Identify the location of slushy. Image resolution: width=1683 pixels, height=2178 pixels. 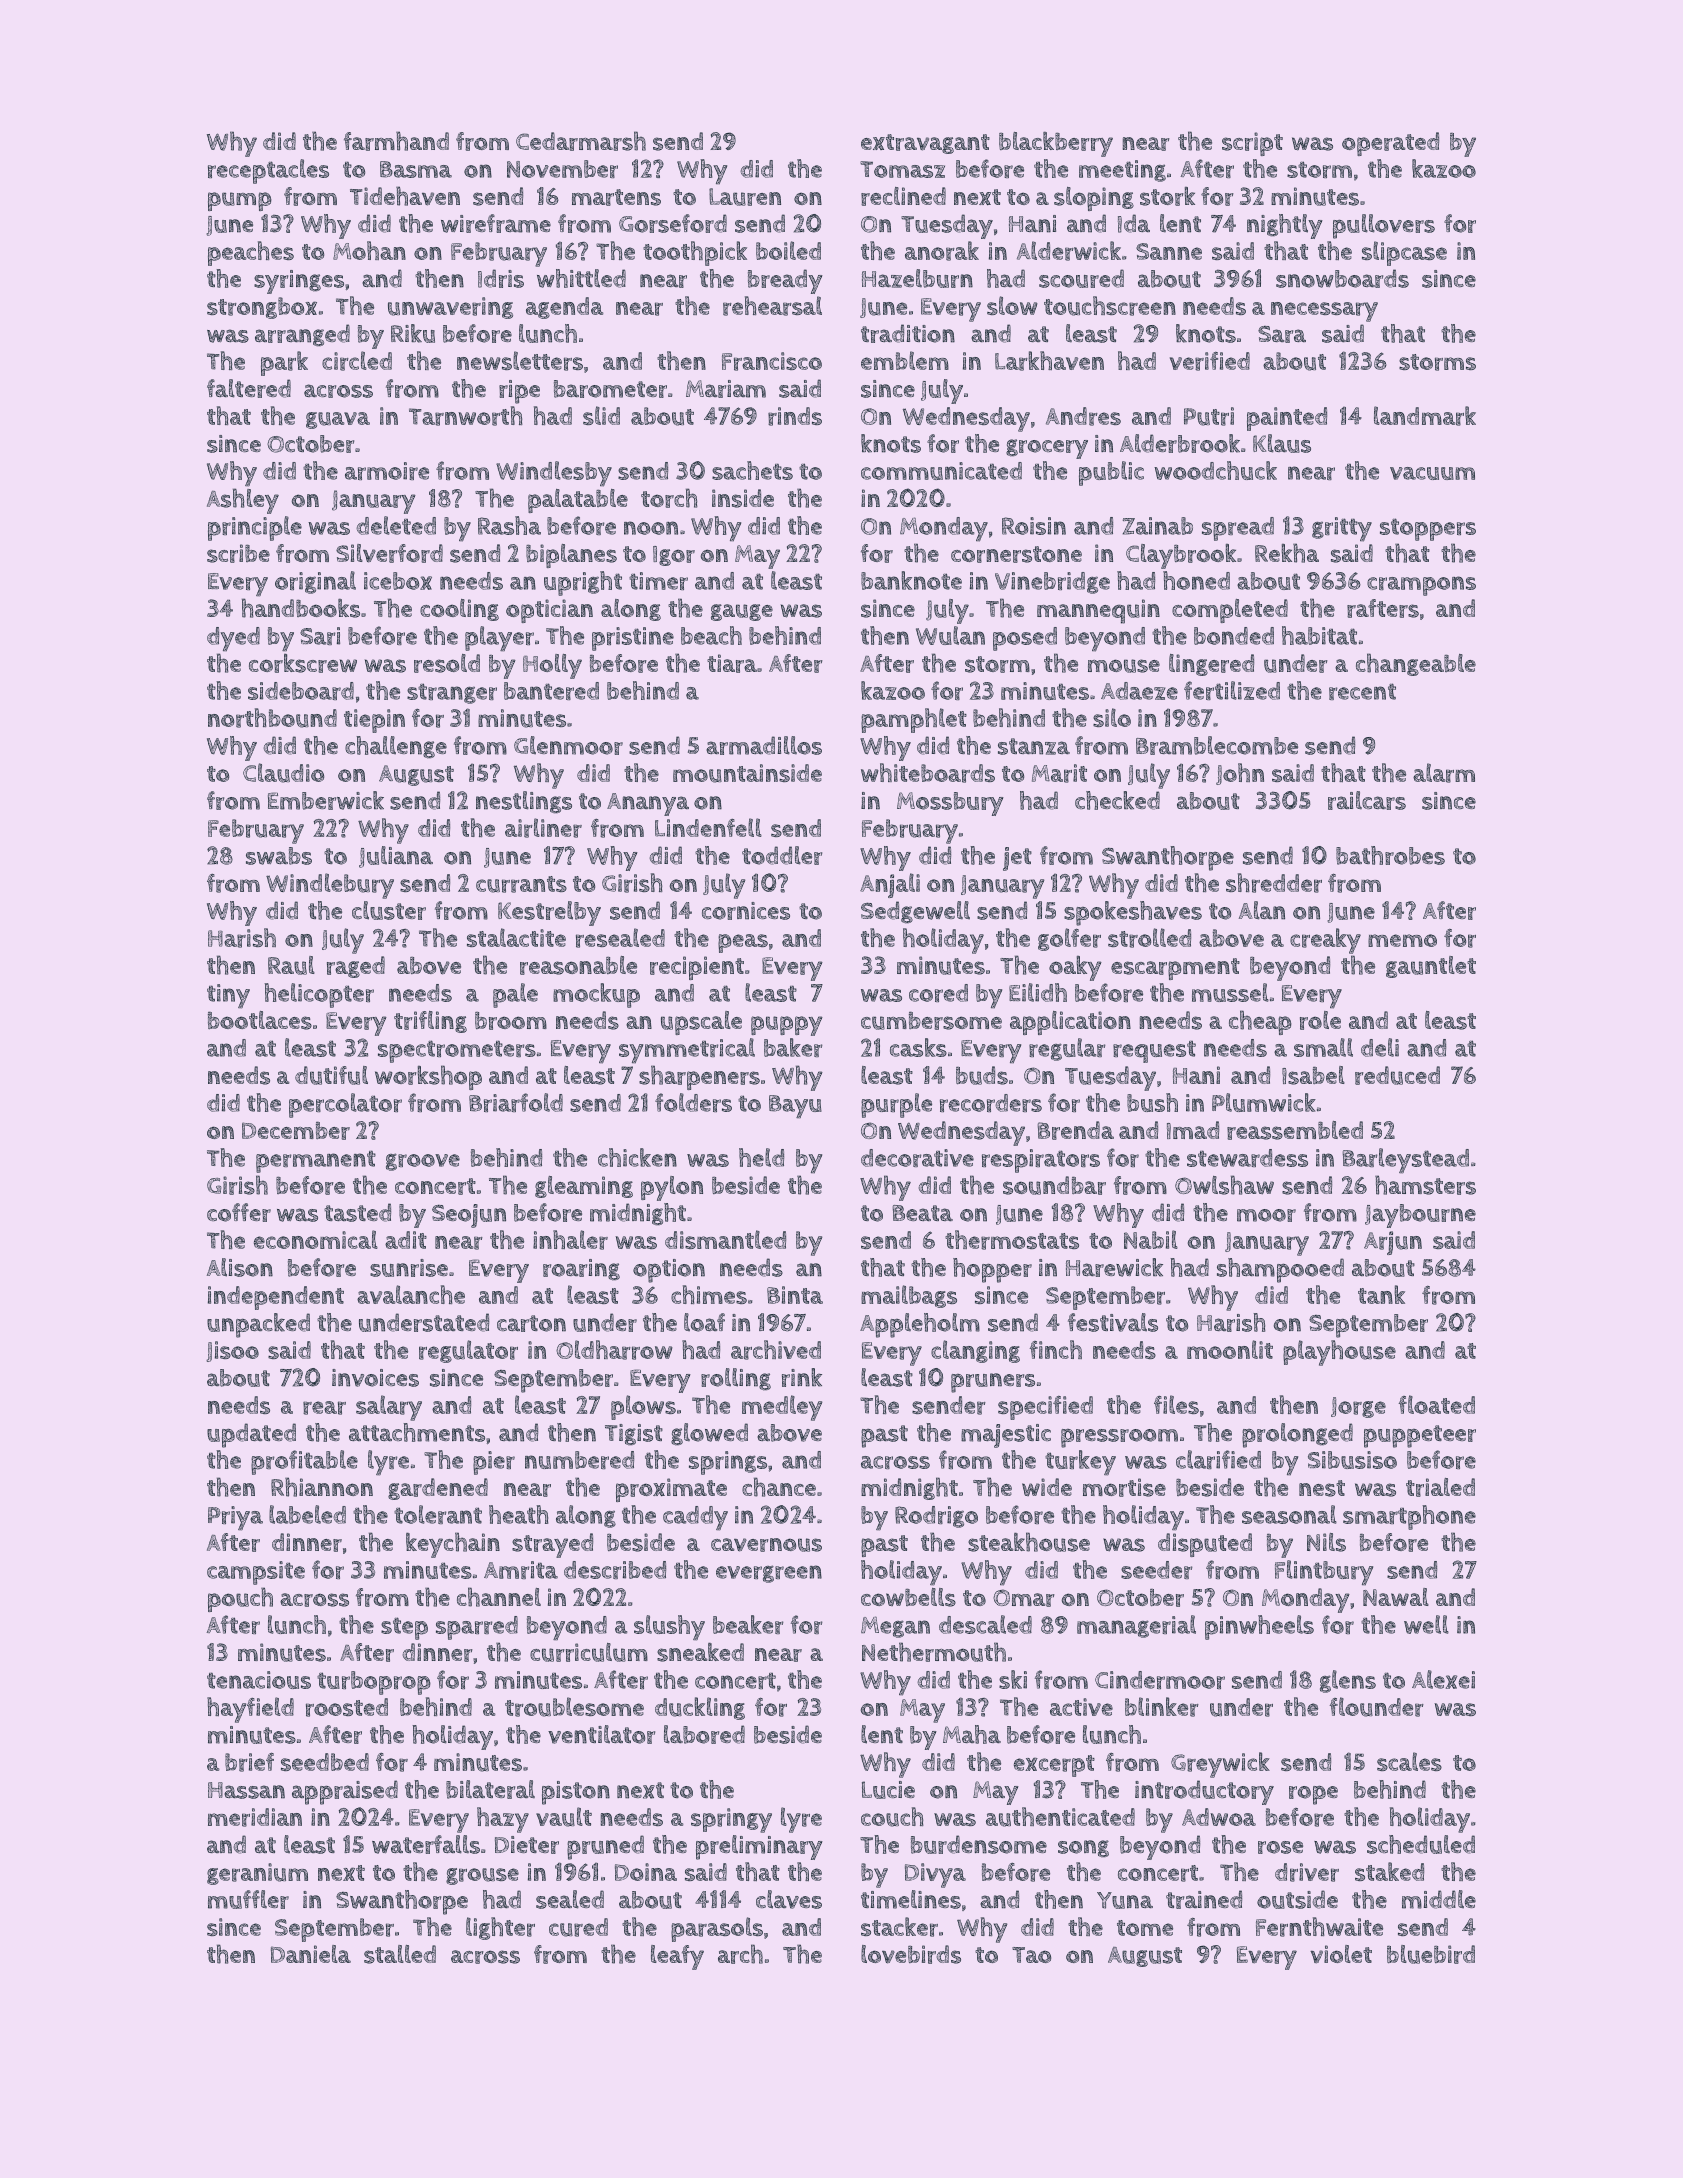
(669, 1628).
